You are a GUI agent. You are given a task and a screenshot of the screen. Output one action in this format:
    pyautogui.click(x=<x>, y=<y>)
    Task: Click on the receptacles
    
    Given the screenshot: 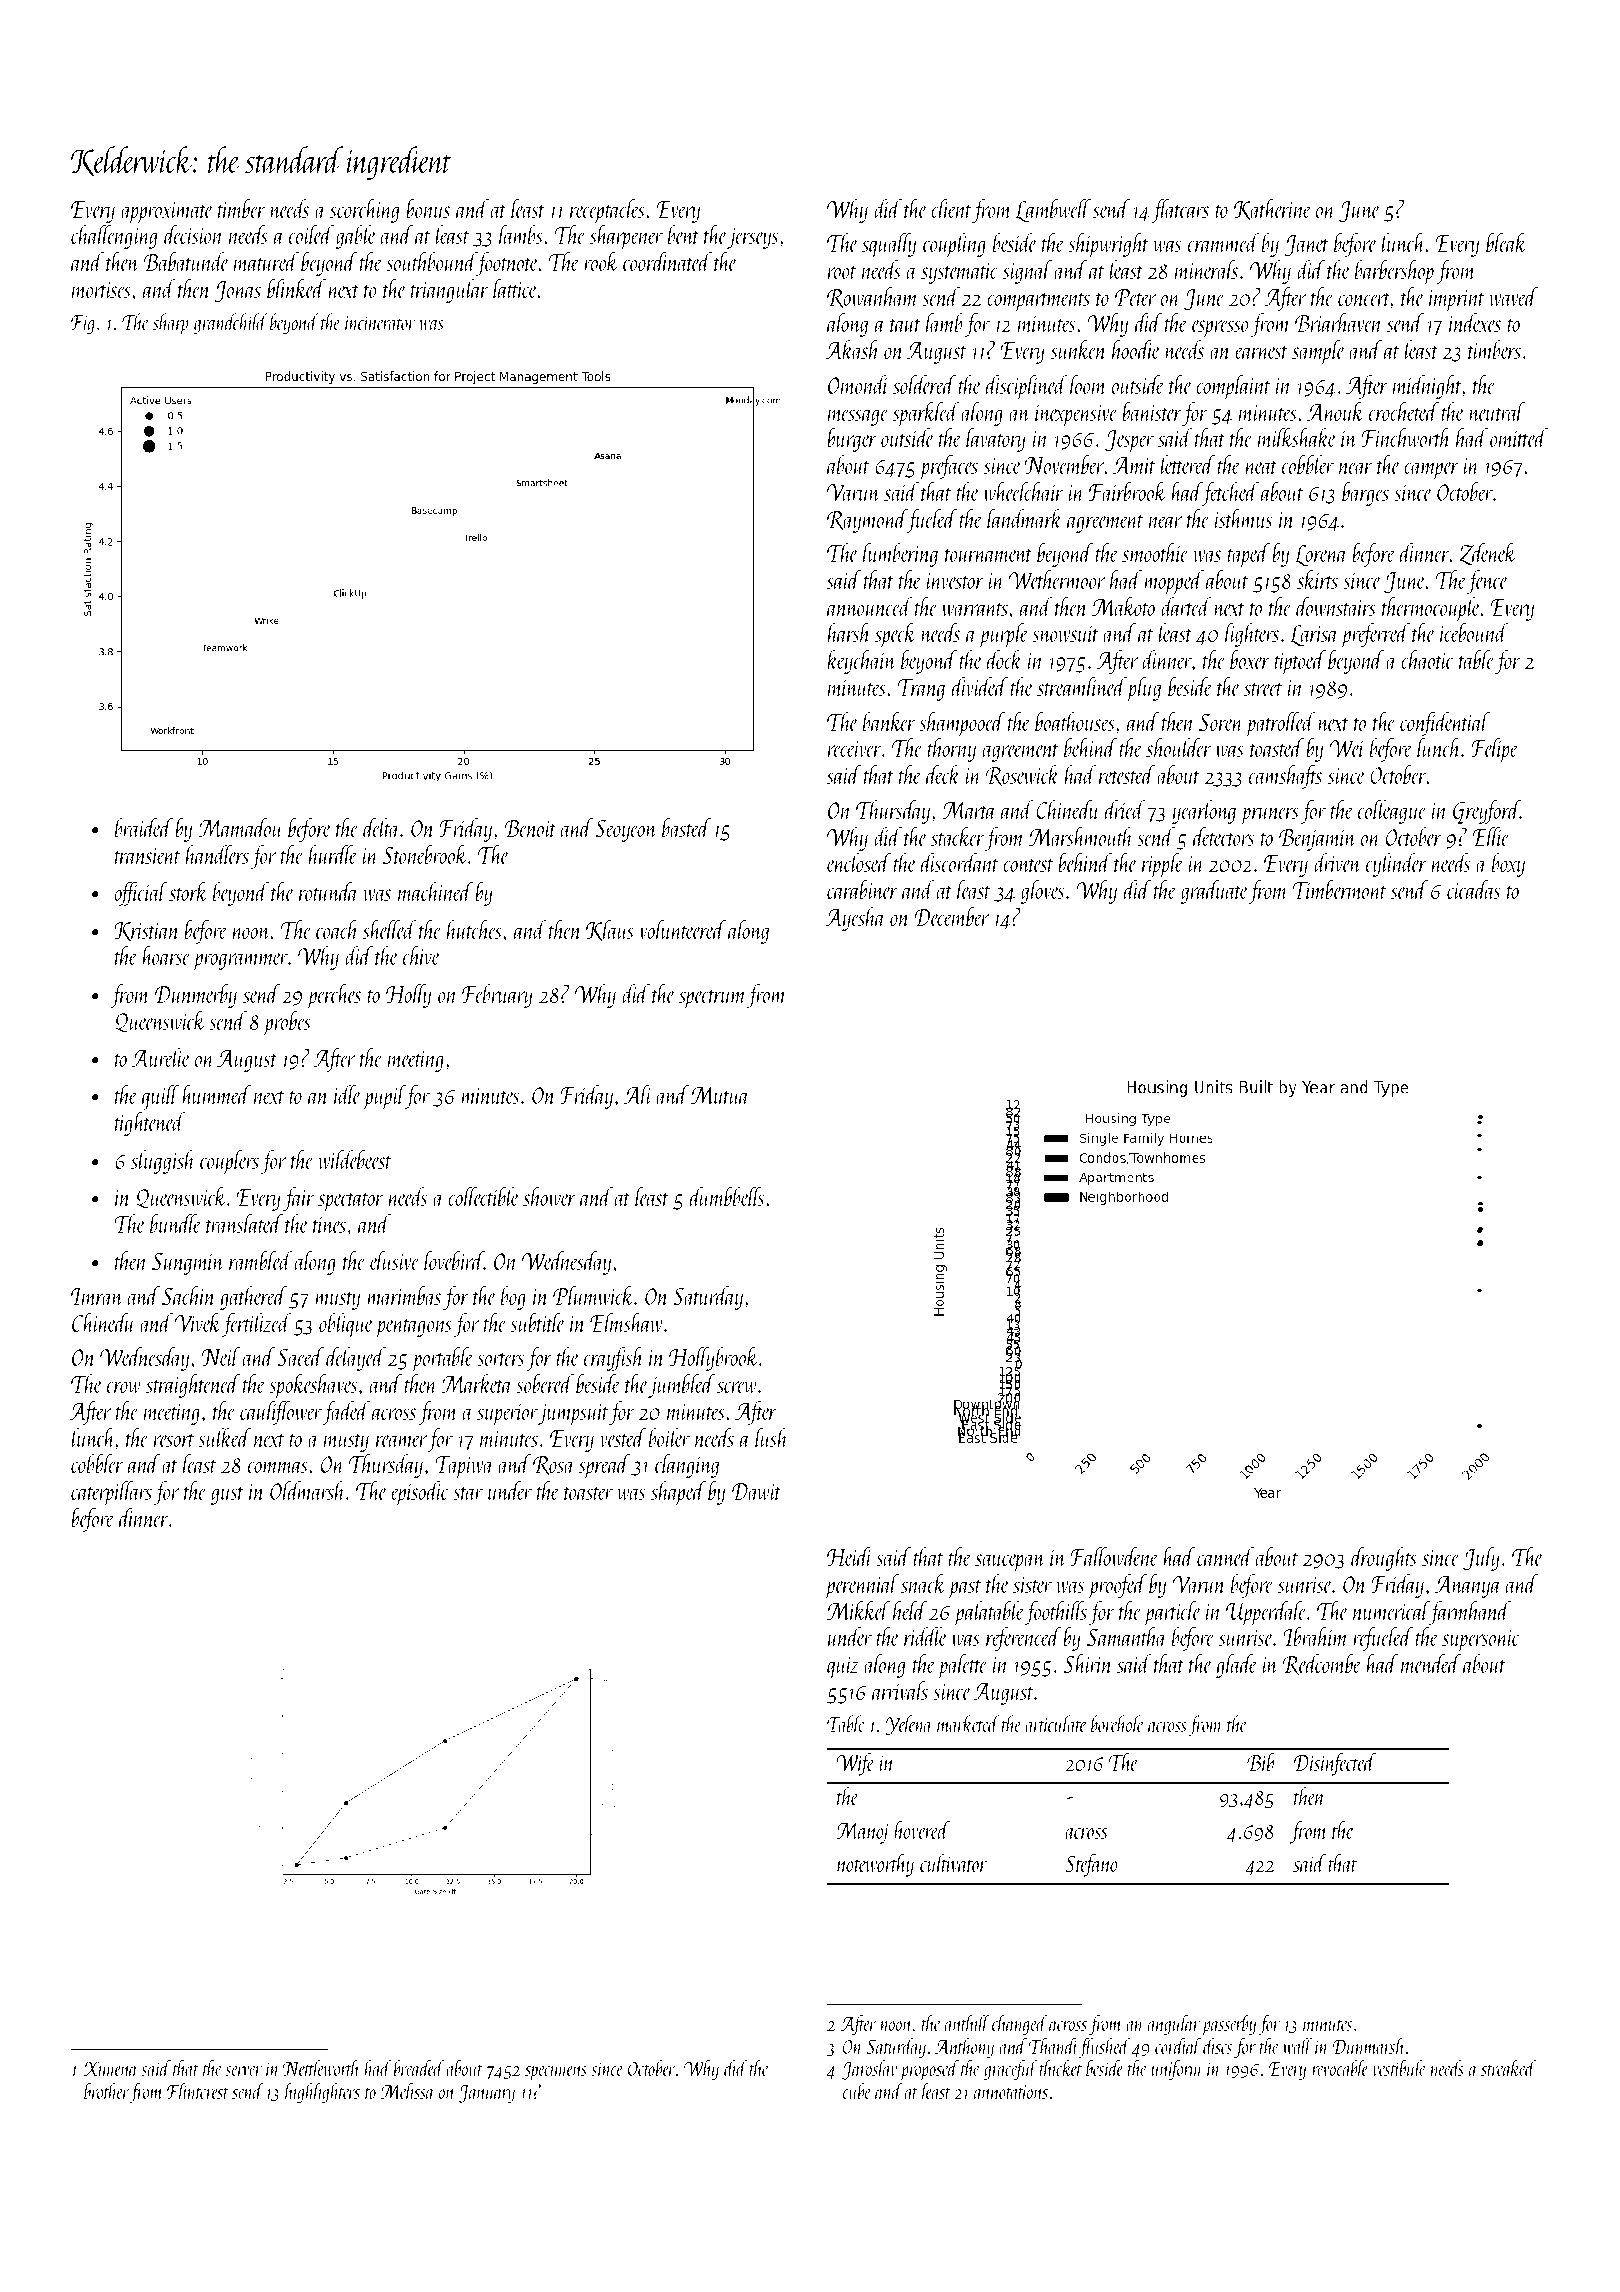 What is the action you would take?
    pyautogui.click(x=607, y=211)
